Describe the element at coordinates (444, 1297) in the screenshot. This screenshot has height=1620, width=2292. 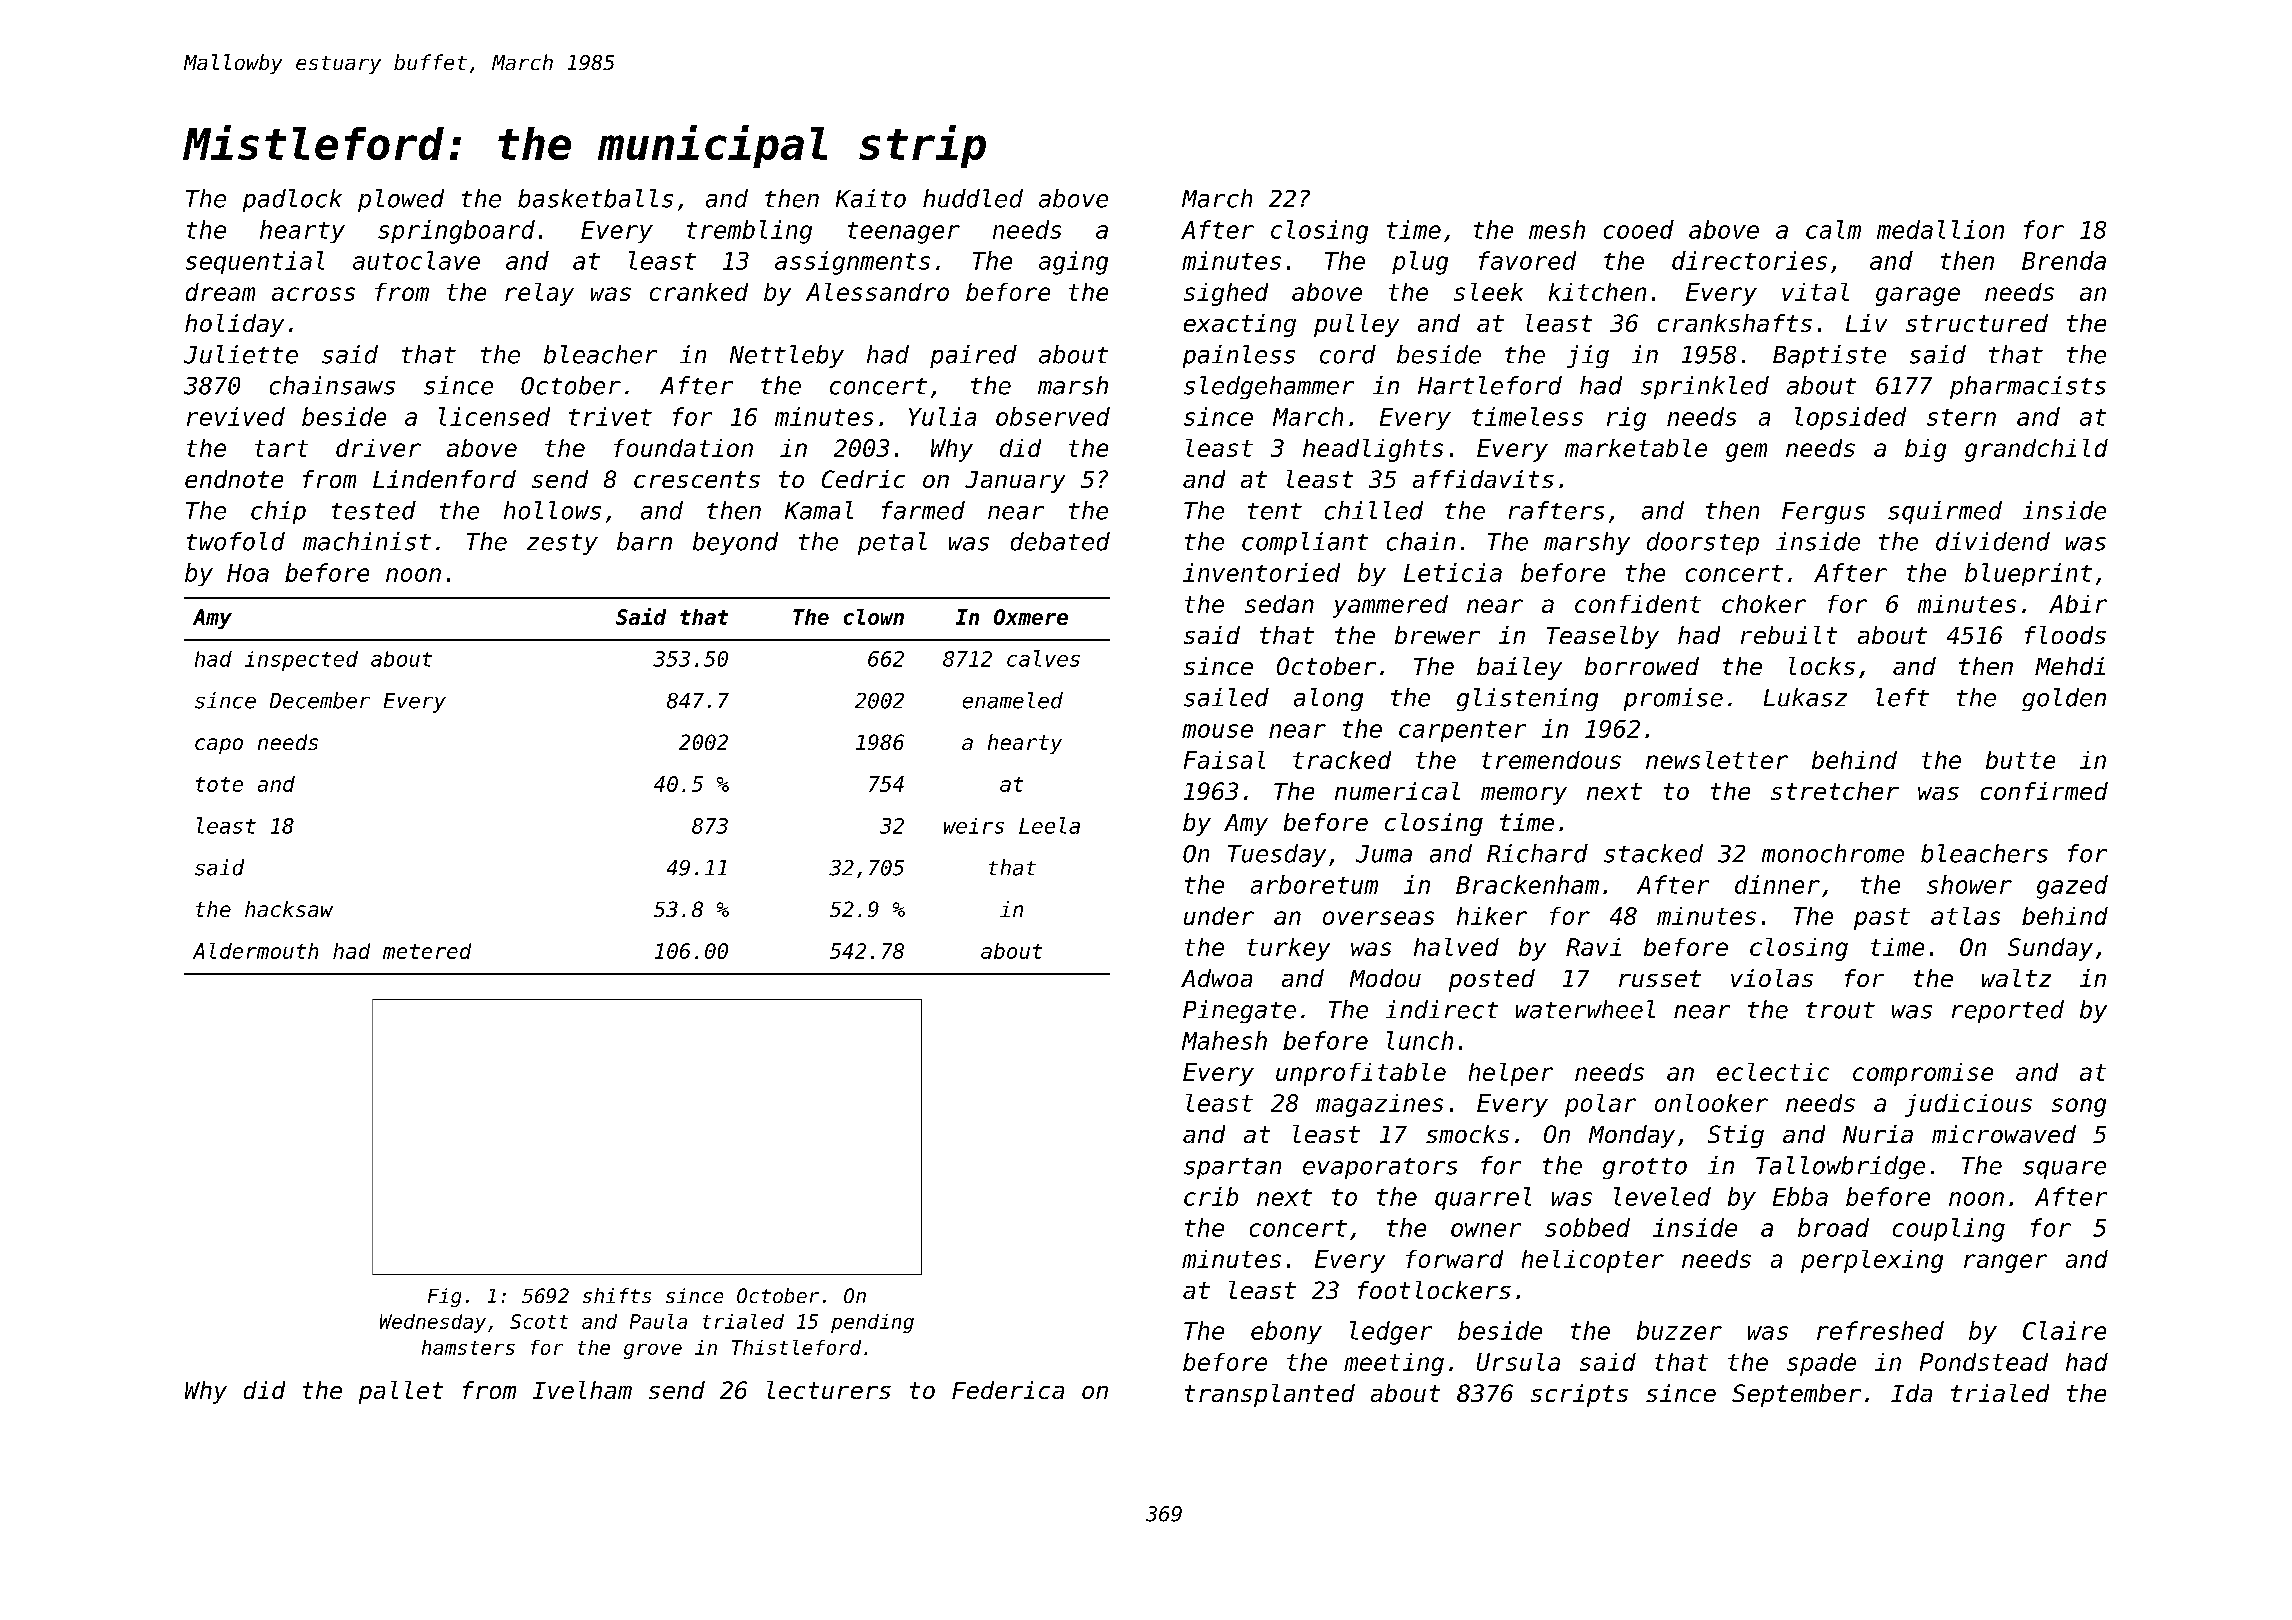
I see `Fig` at that location.
